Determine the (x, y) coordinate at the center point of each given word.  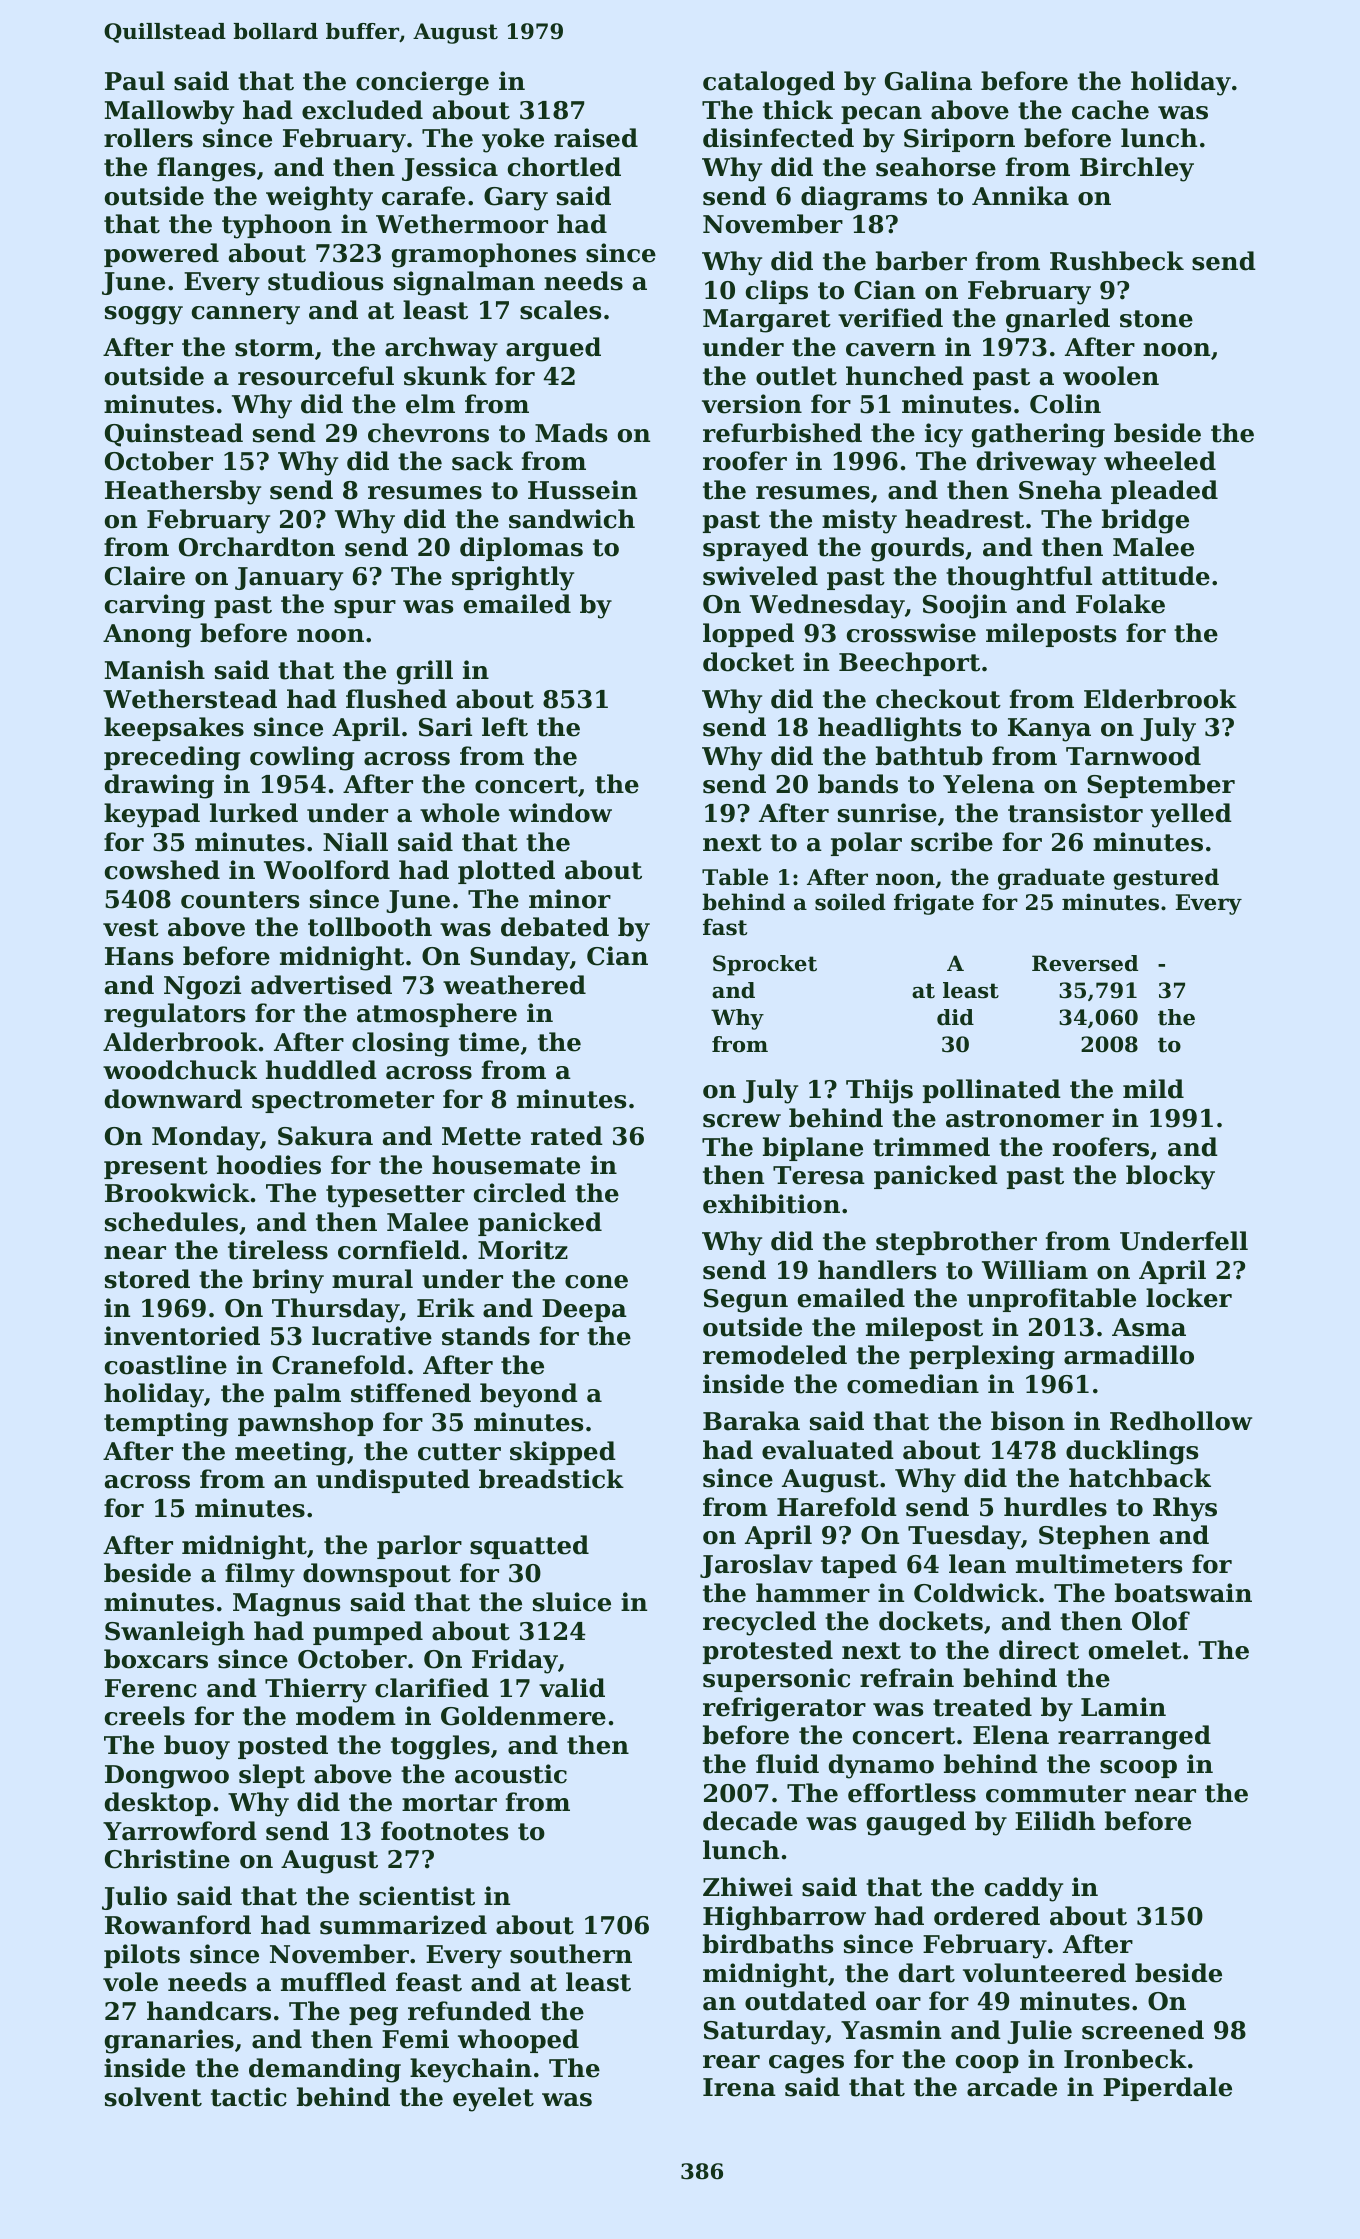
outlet (796, 376)
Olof (1161, 1621)
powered (161, 255)
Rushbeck (1117, 261)
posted (283, 1747)
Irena (739, 2087)
